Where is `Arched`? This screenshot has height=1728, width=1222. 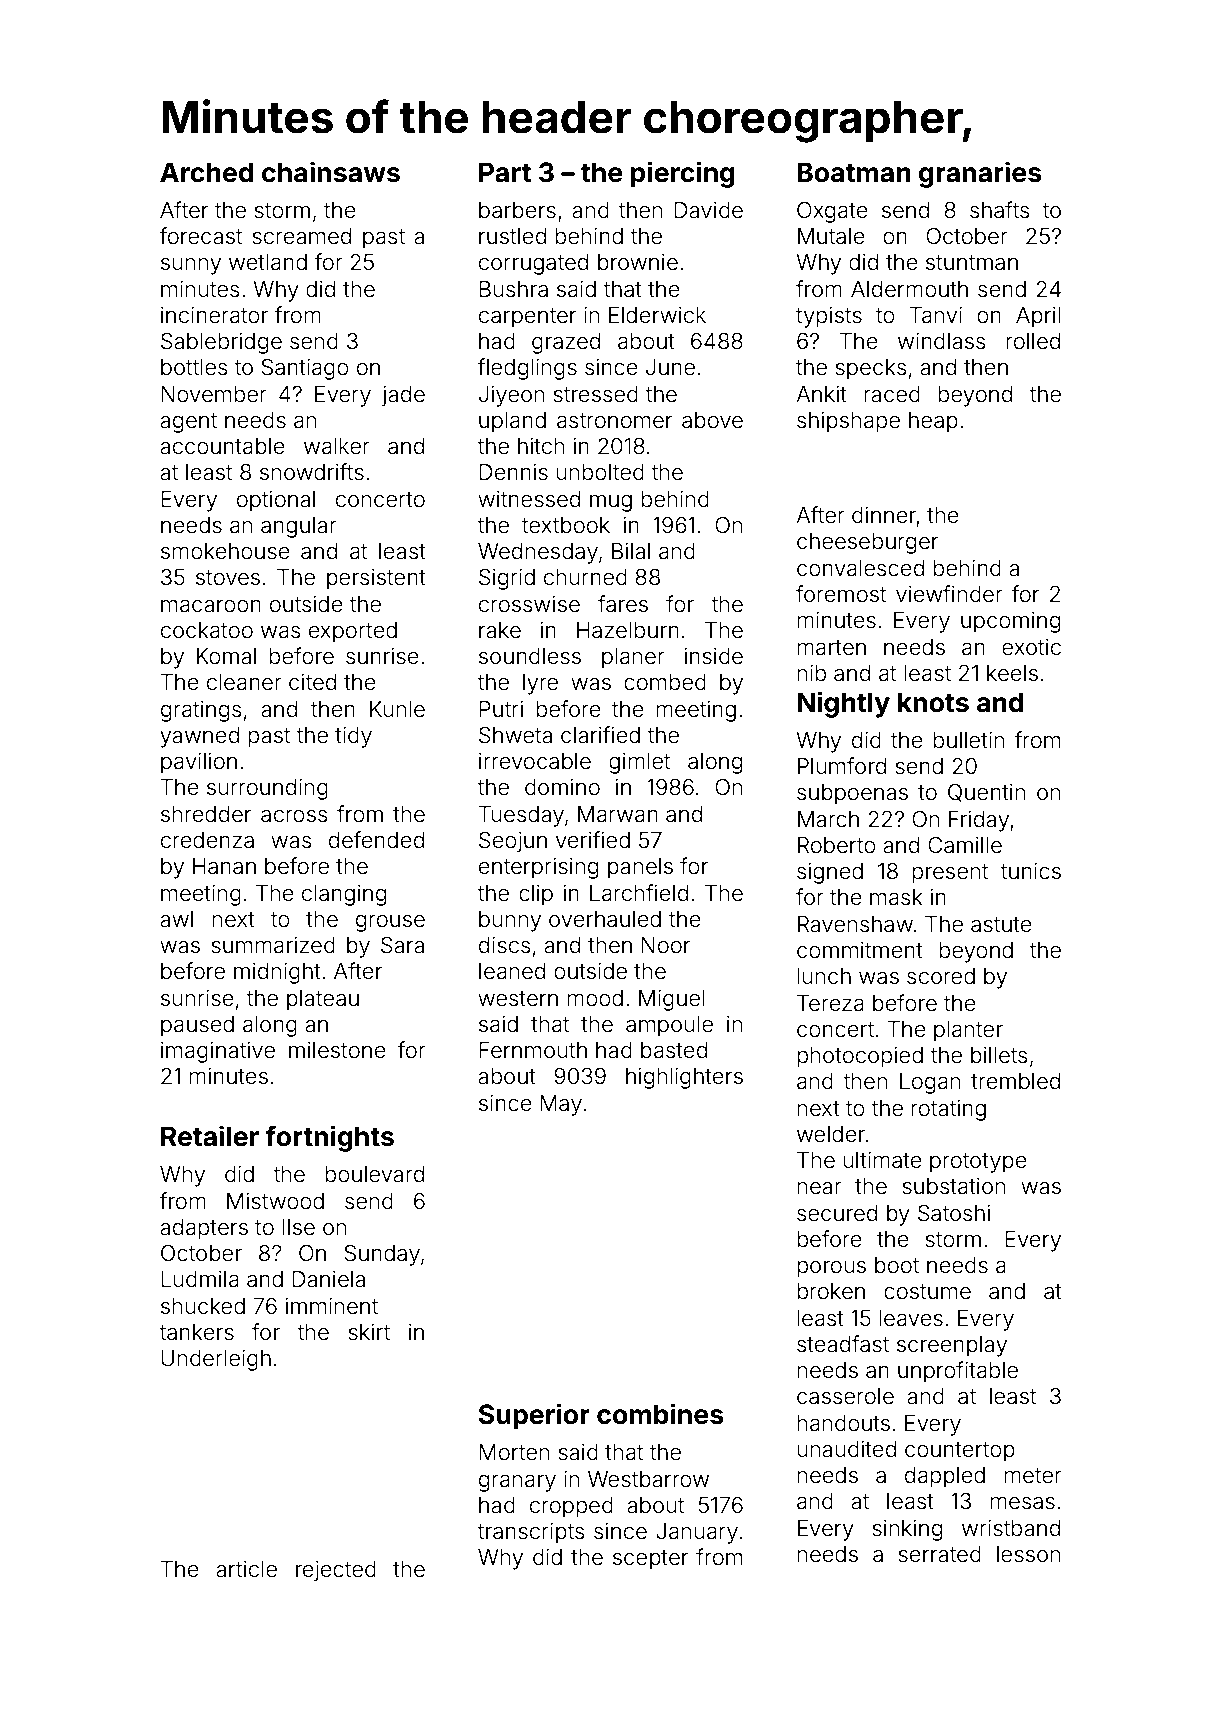 Arched is located at coordinates (207, 172).
